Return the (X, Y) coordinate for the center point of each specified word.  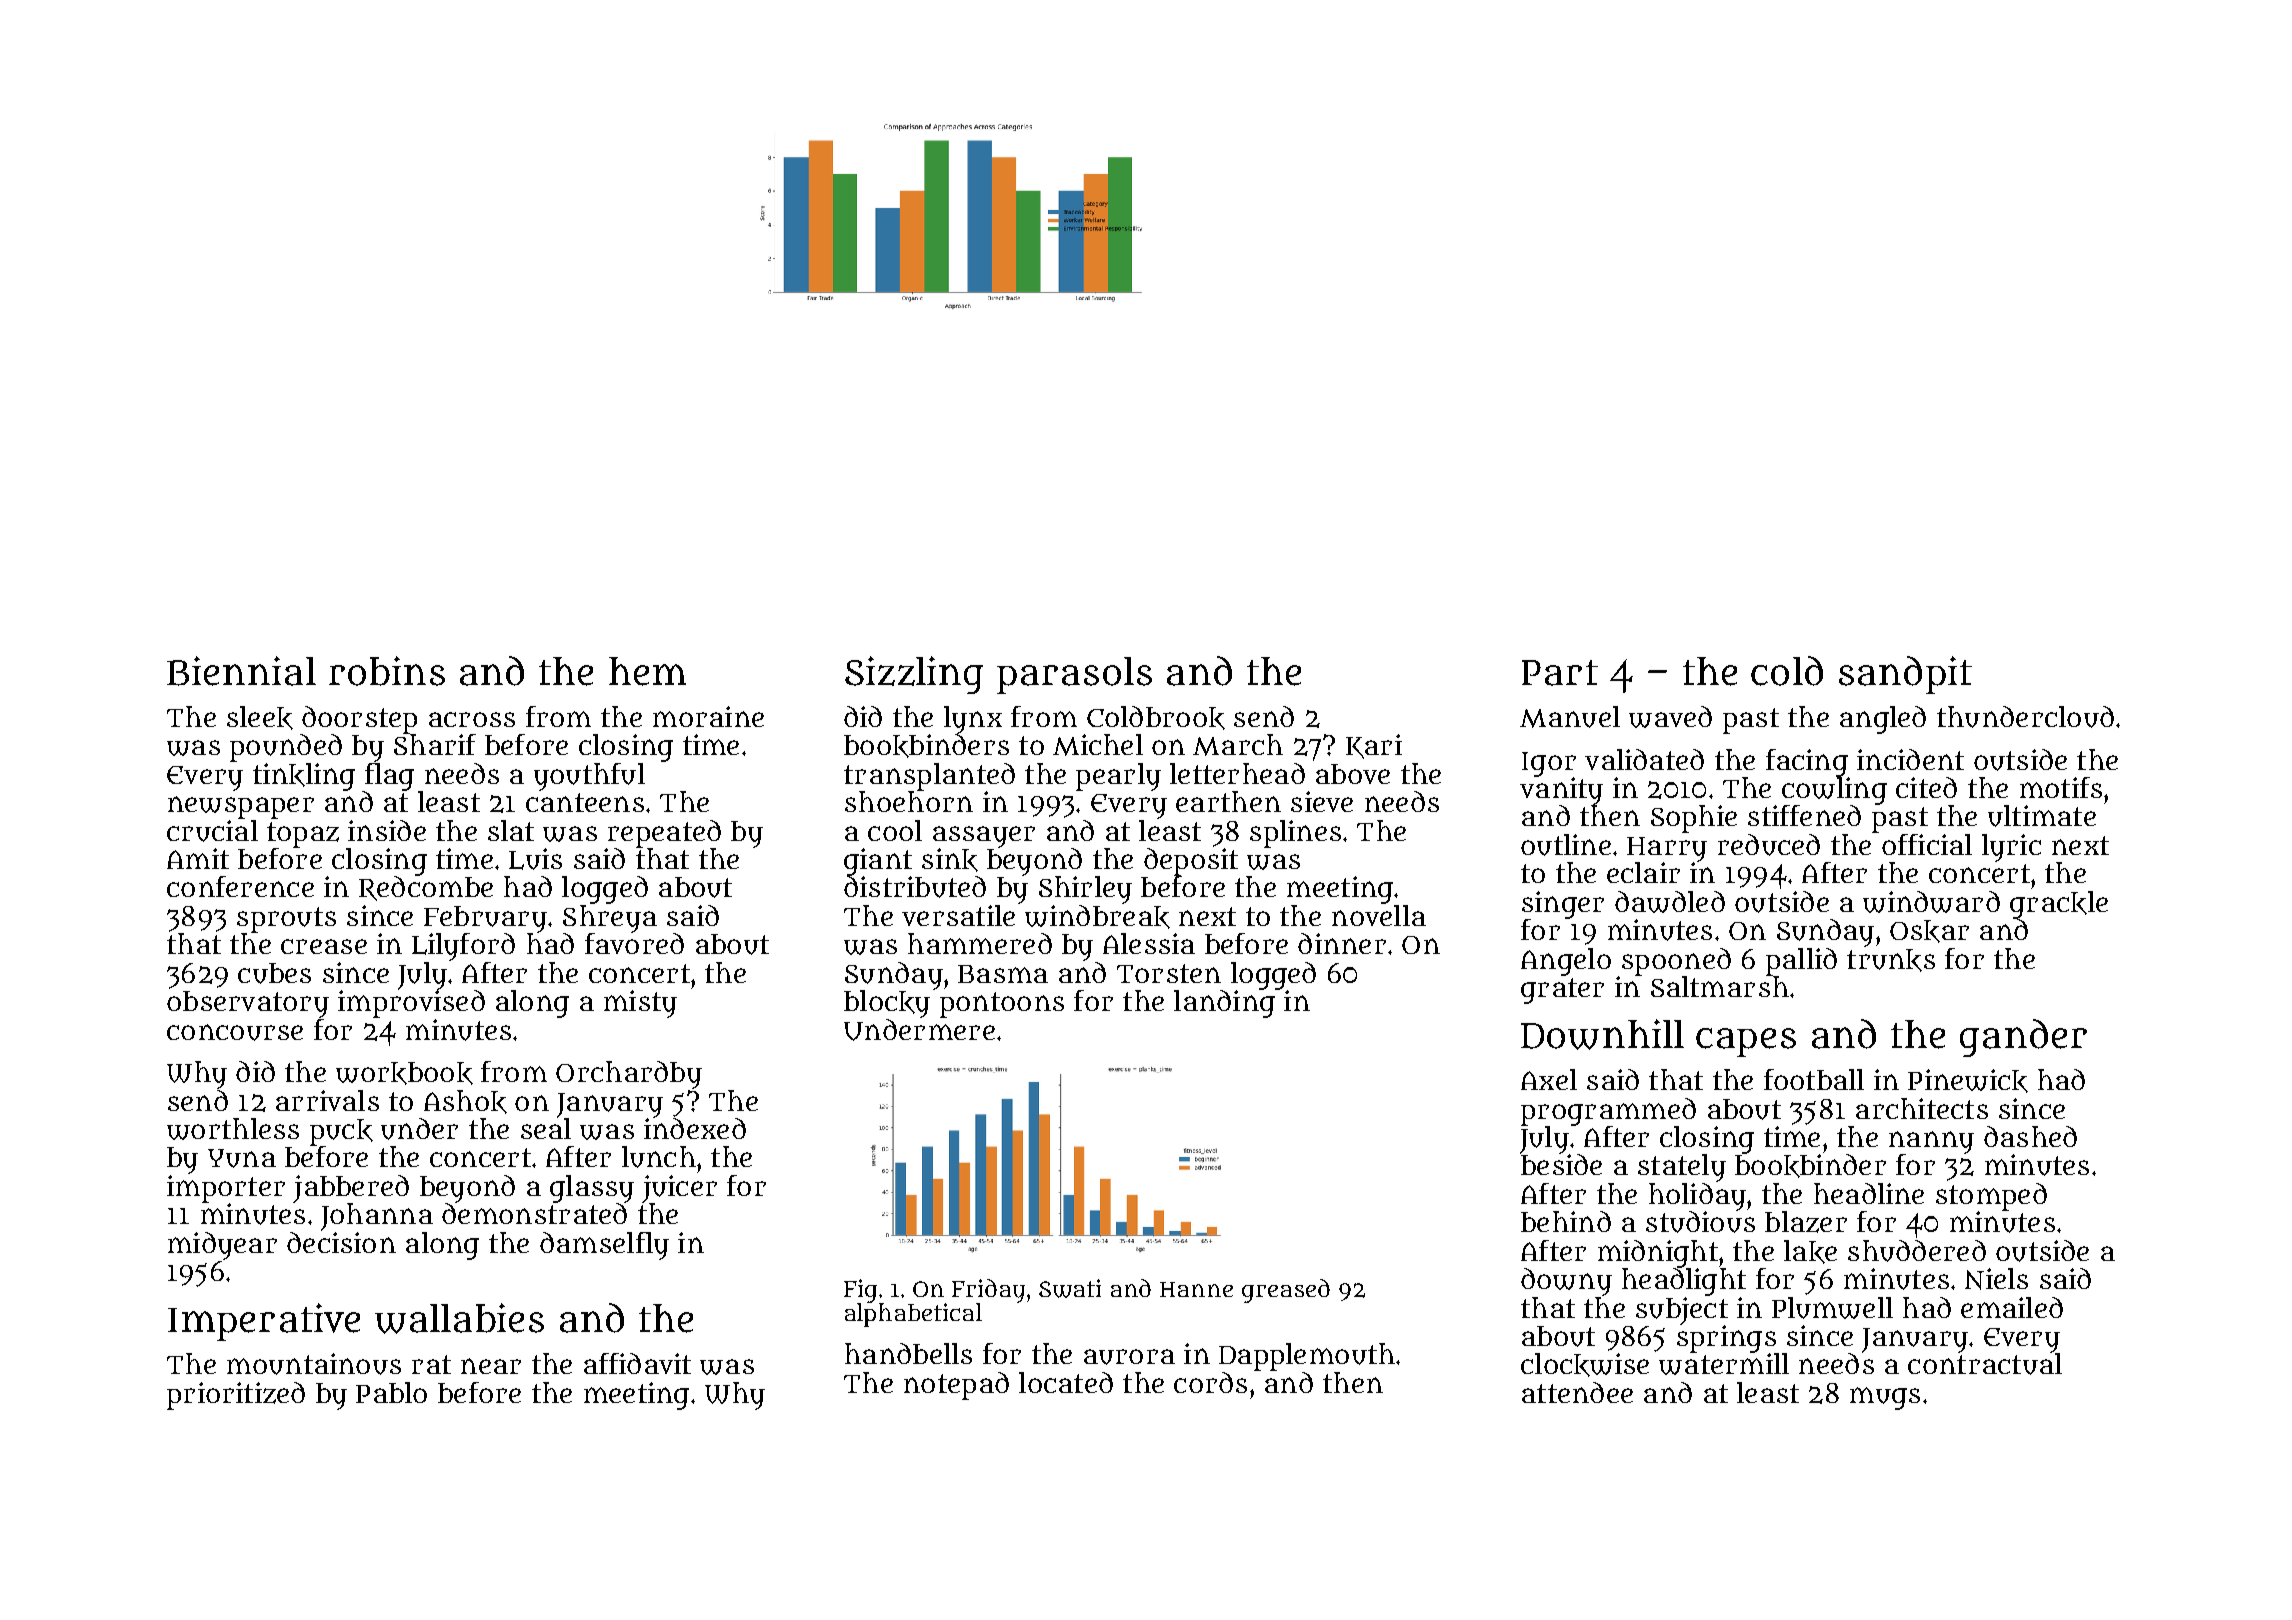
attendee (1577, 1392)
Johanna (377, 1217)
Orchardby (629, 1075)
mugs (1885, 1398)
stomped (1991, 1197)
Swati (1070, 1288)
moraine (708, 716)
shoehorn (909, 801)
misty (640, 1004)
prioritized (236, 1396)
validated (1644, 759)
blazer (1806, 1222)
